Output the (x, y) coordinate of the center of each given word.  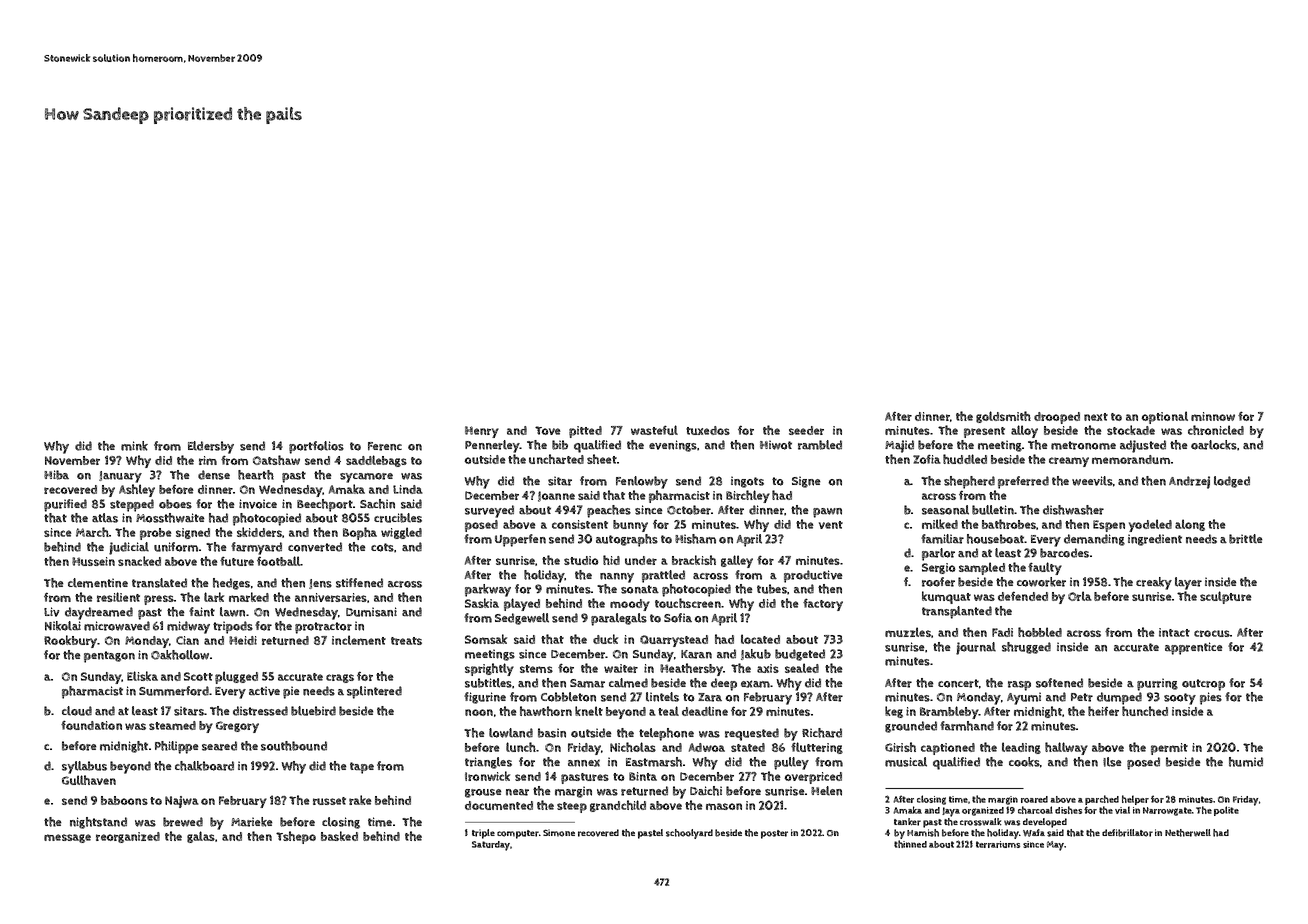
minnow (1213, 416)
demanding (1094, 540)
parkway (488, 590)
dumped (1119, 698)
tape (362, 768)
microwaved (117, 626)
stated (748, 747)
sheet (602, 459)
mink (134, 446)
